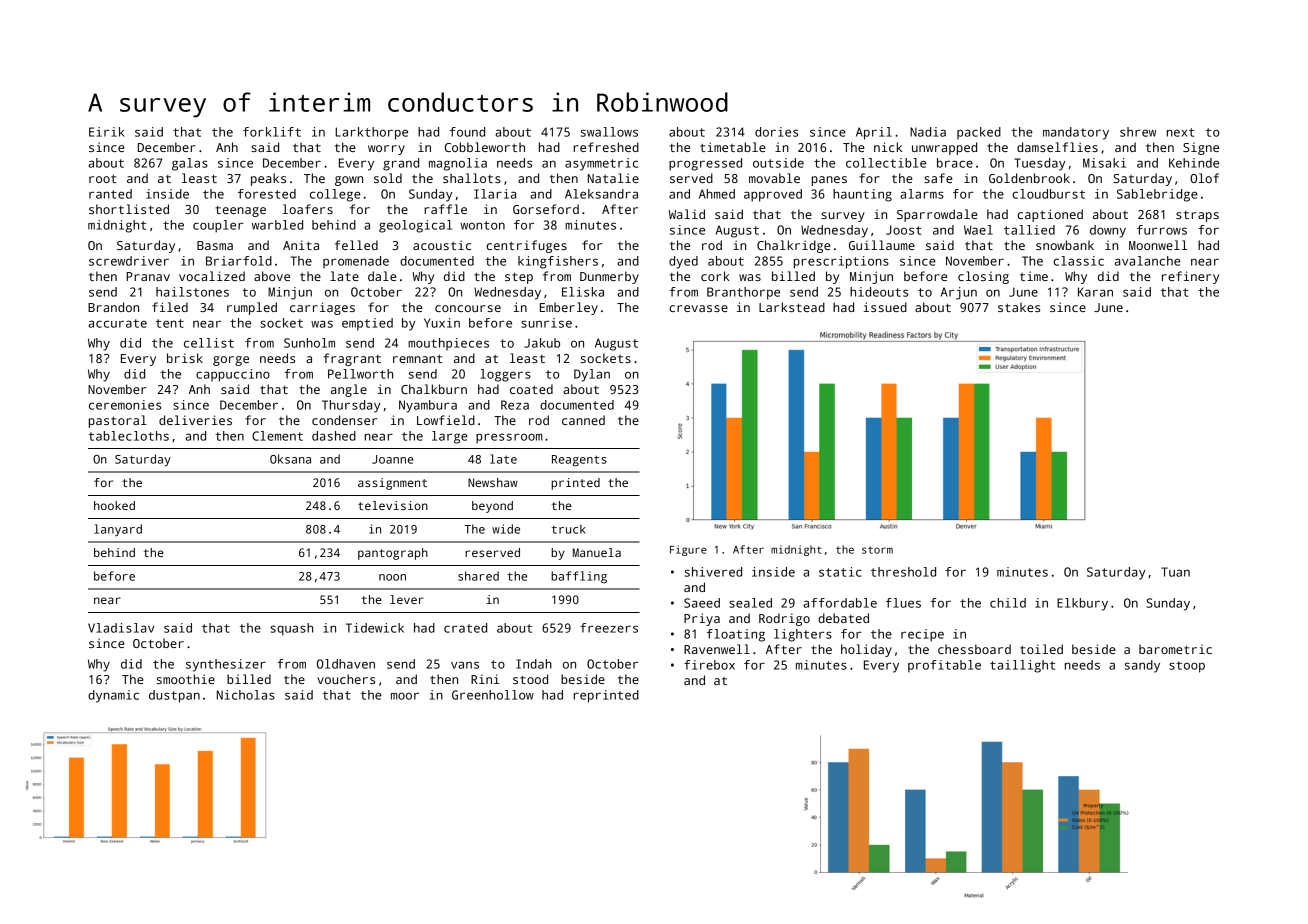 This image has width=1308, height=924. Describe the element at coordinates (1181, 132) in the image. I see `next` at that location.
